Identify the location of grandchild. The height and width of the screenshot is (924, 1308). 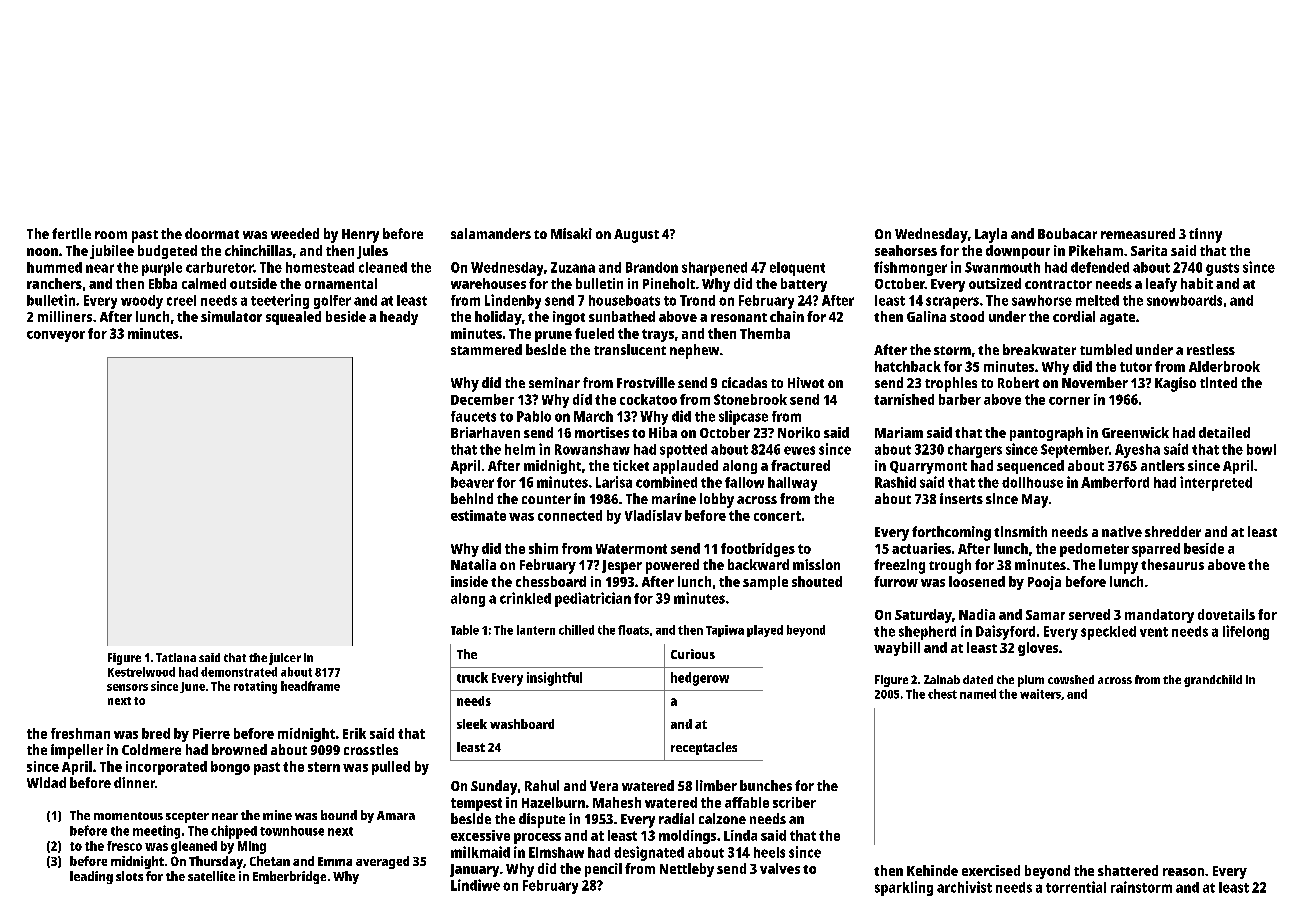
(1213, 681).
